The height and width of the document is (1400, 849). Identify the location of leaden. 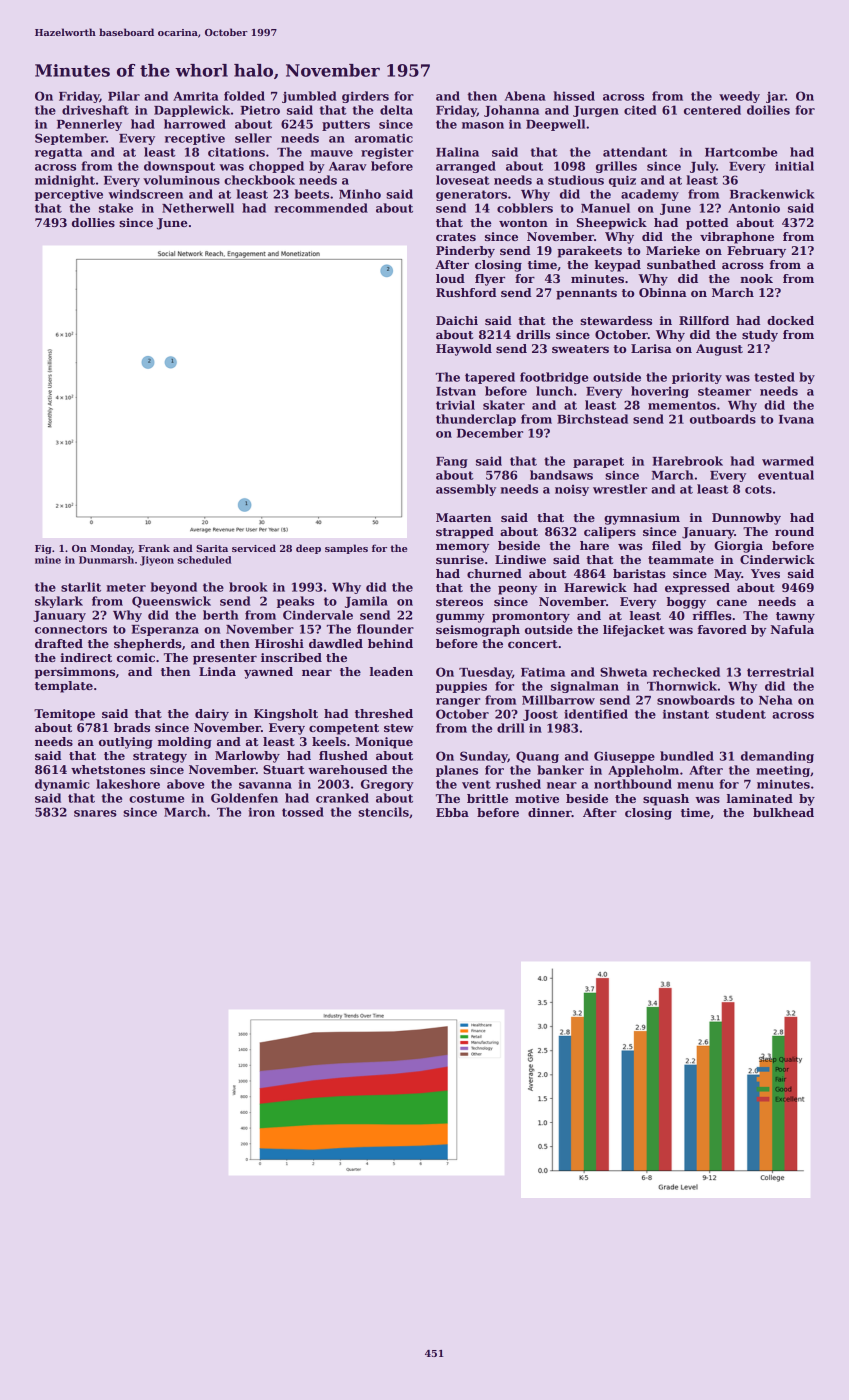
(391, 671).
